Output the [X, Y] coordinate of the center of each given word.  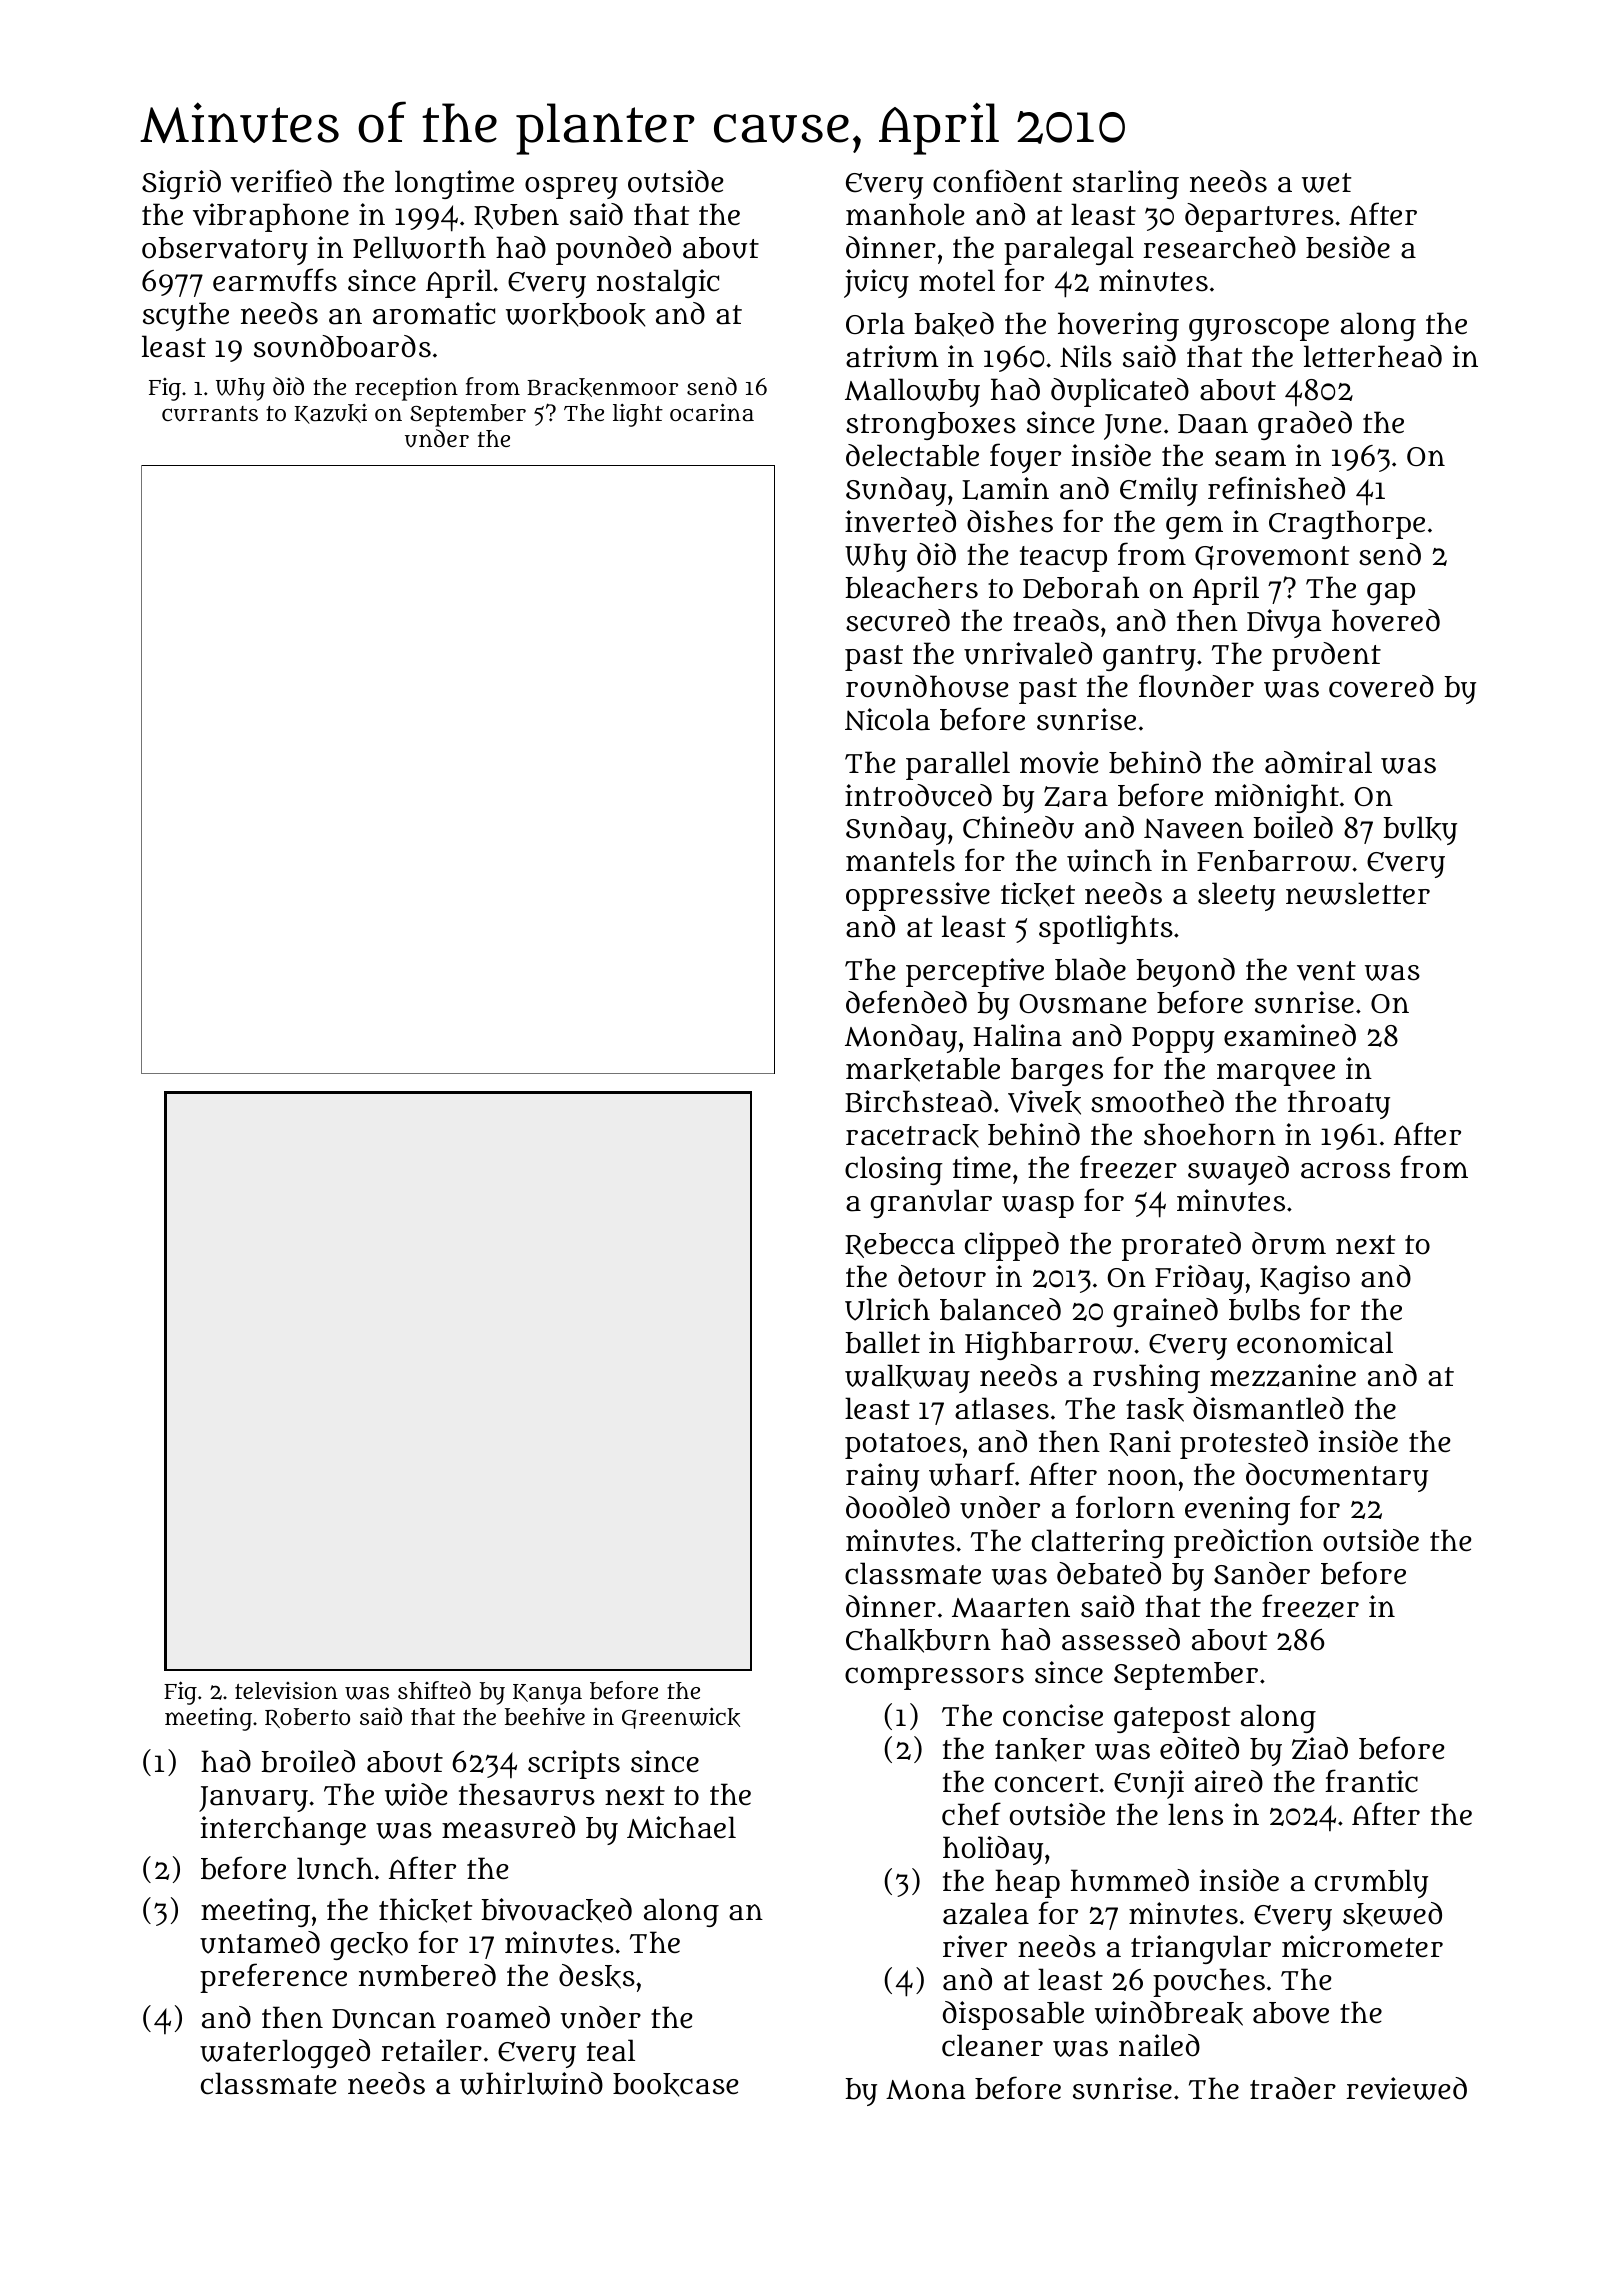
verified [281, 181]
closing [894, 1170]
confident [997, 181]
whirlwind [531, 2083]
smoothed [1157, 1101]
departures [1259, 217]
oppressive [918, 896]
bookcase [676, 2085]
